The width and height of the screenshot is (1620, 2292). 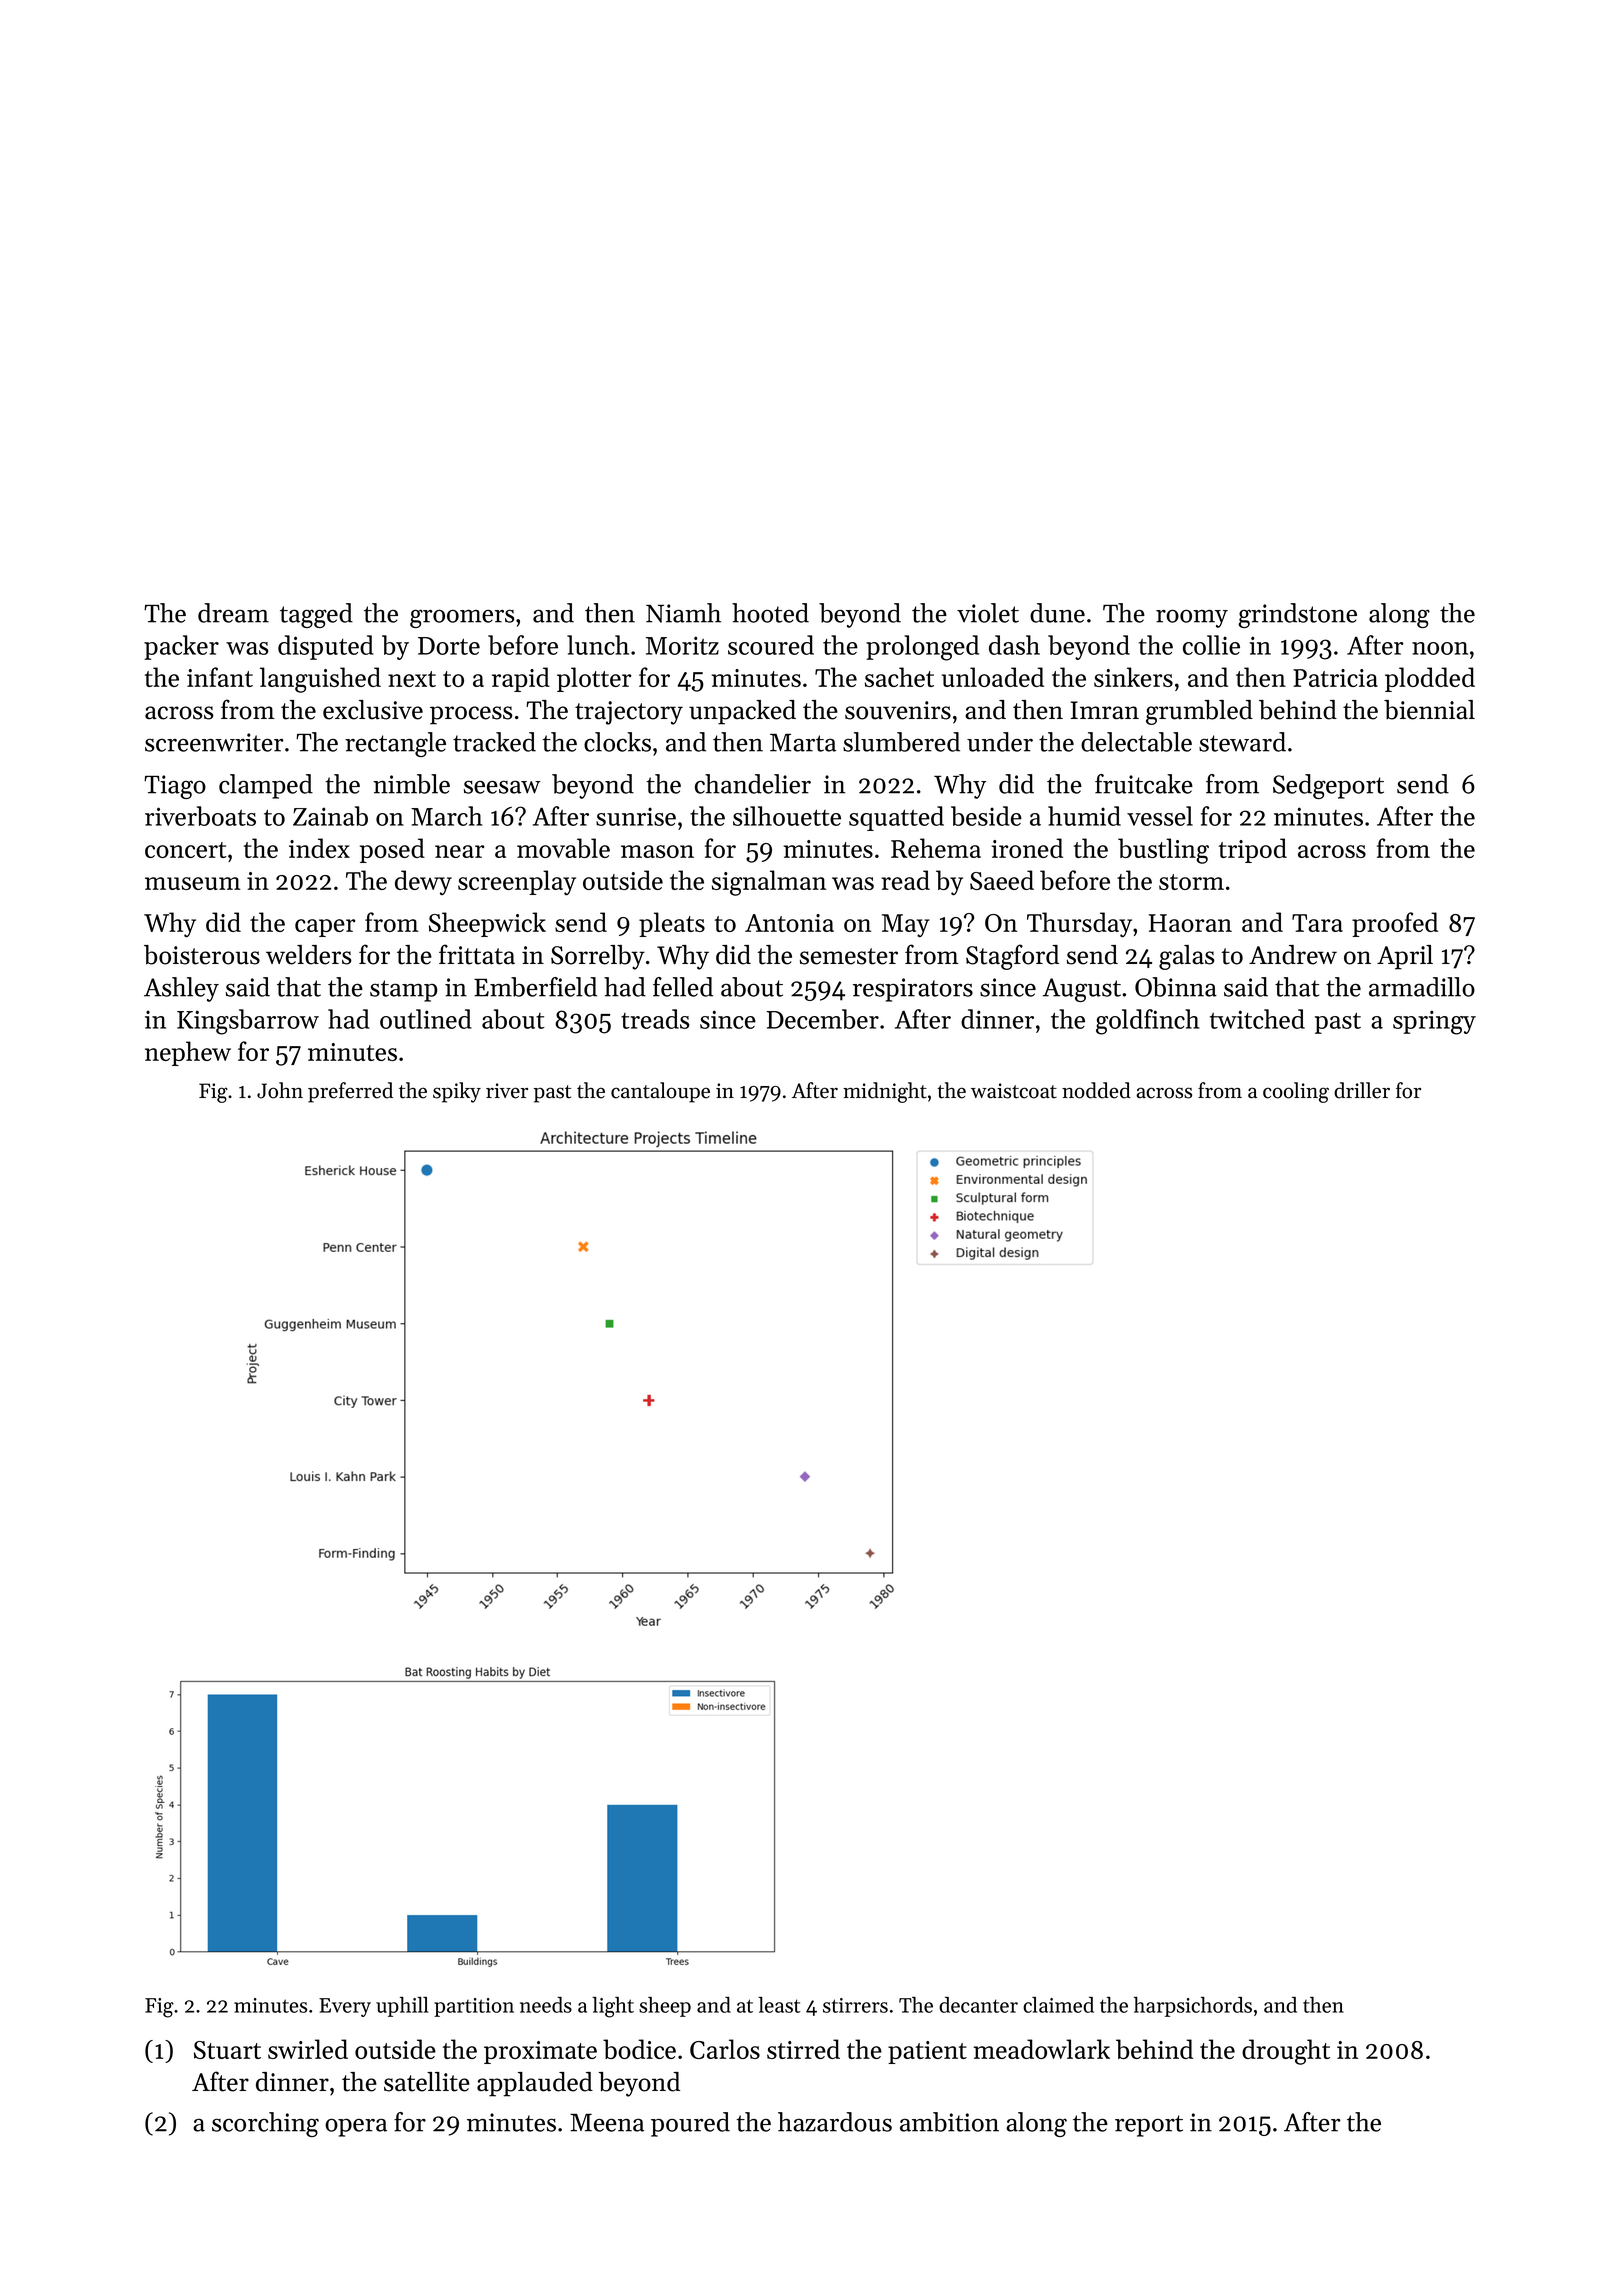 What do you see at coordinates (1058, 2005) in the screenshot?
I see `claimed` at bounding box center [1058, 2005].
